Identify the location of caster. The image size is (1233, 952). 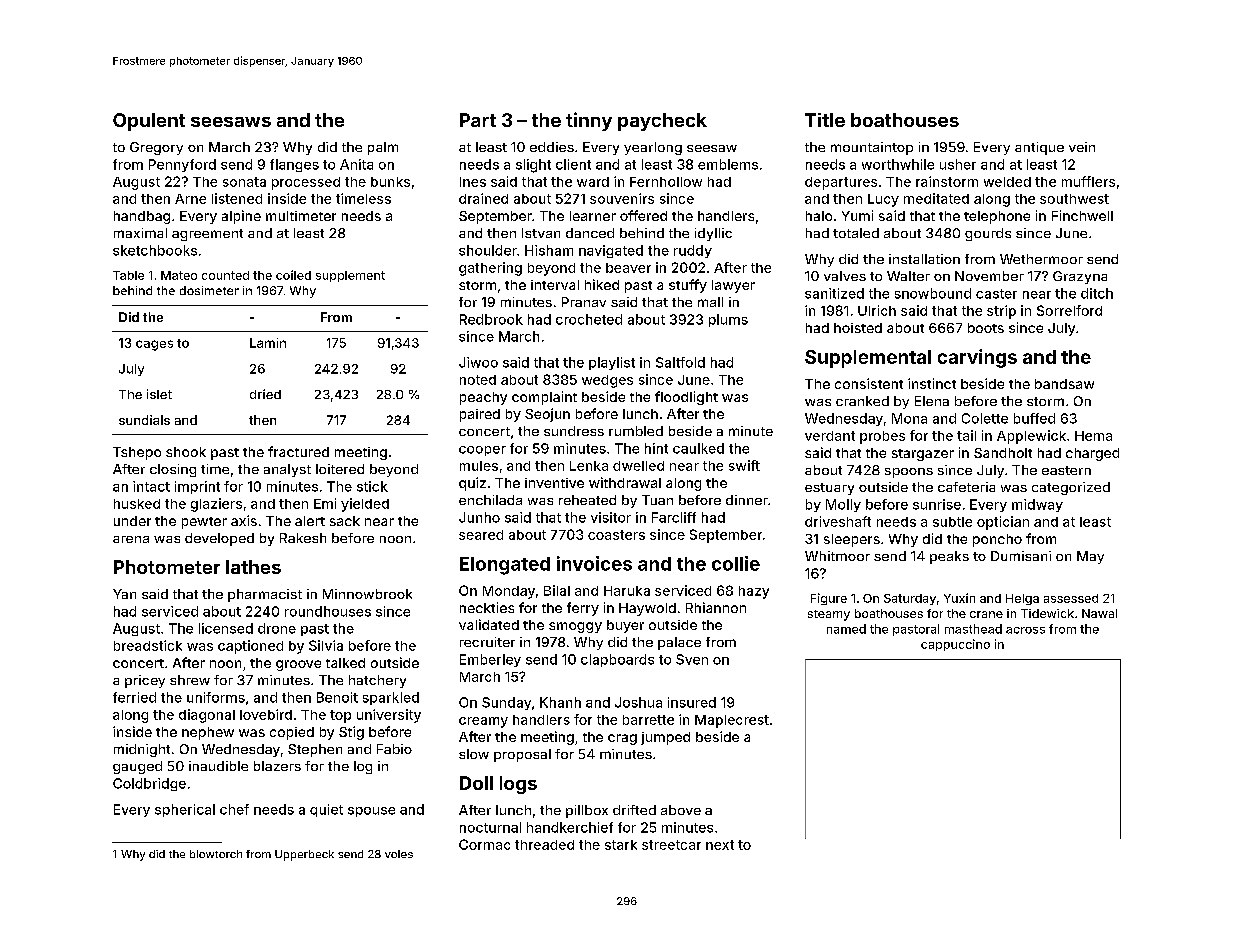
(996, 294).
